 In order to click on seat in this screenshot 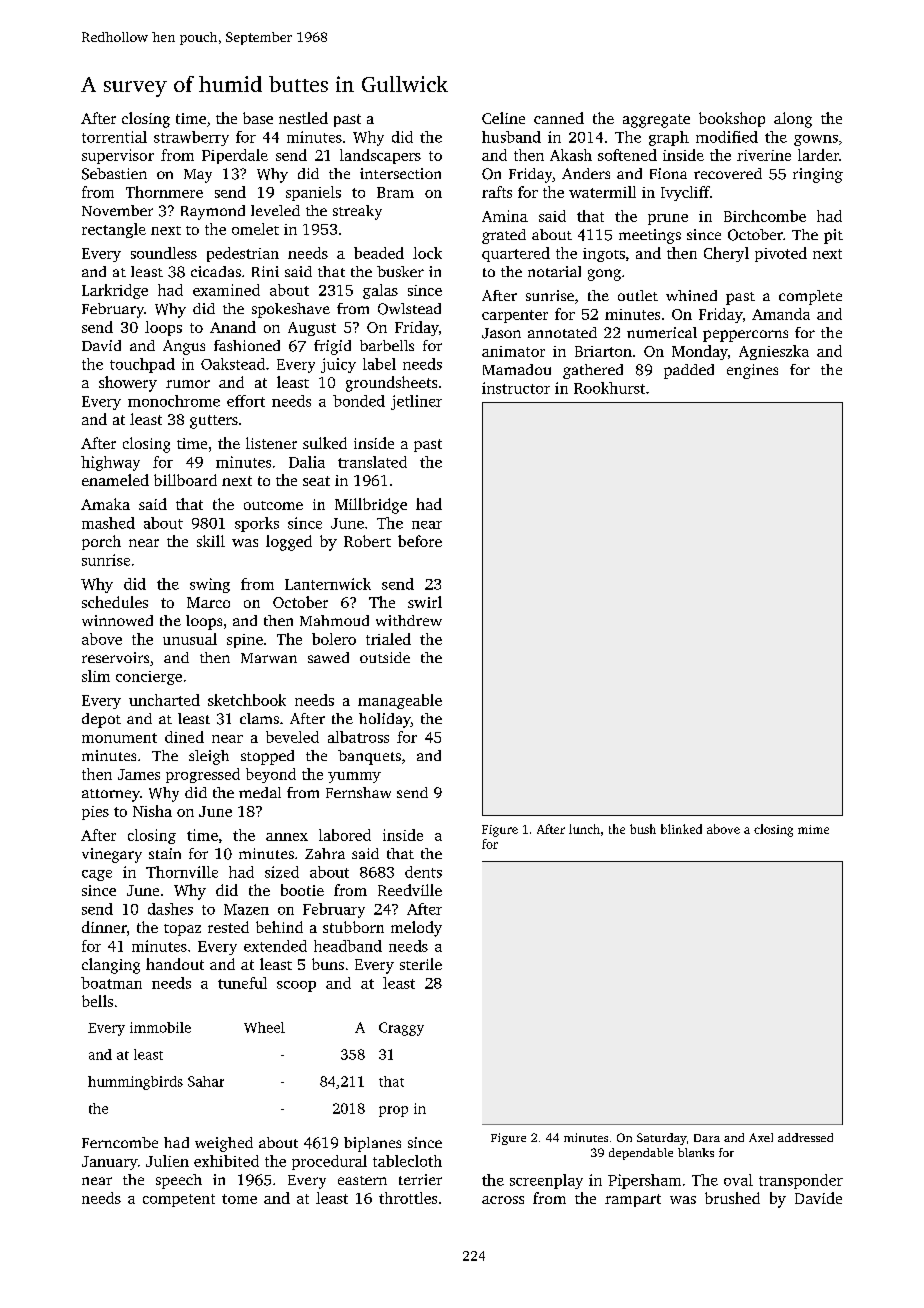, I will do `click(316, 481)`.
